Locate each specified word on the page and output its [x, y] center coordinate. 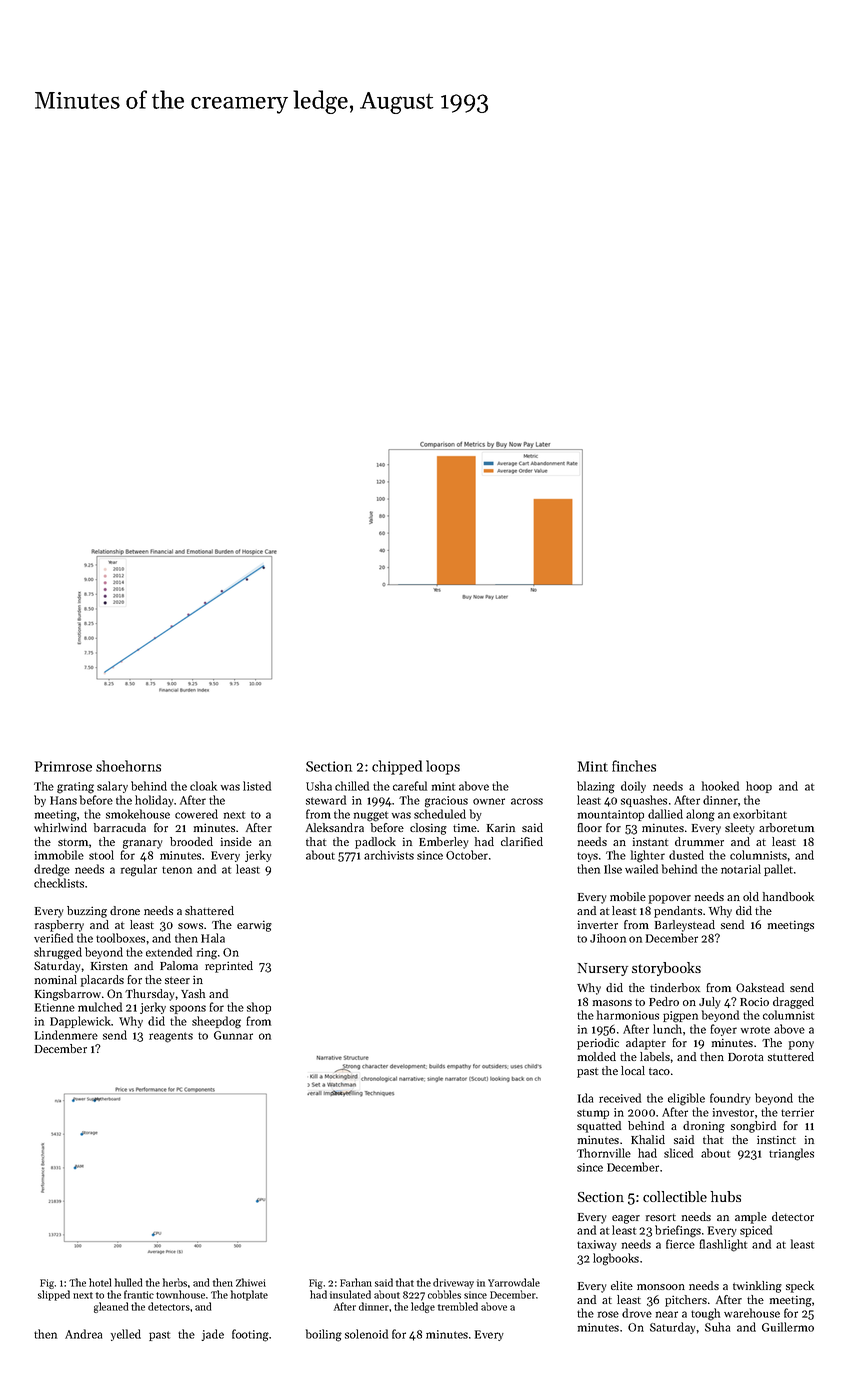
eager [626, 1219]
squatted [599, 1127]
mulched [100, 1007]
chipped [397, 767]
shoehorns [128, 766]
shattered [209, 910]
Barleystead [685, 926]
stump [593, 1114]
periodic [598, 1044]
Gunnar [233, 1035]
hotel [100, 1282]
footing [250, 1335]
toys [587, 857]
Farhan [356, 1282]
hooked [720, 786]
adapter [646, 1044]
